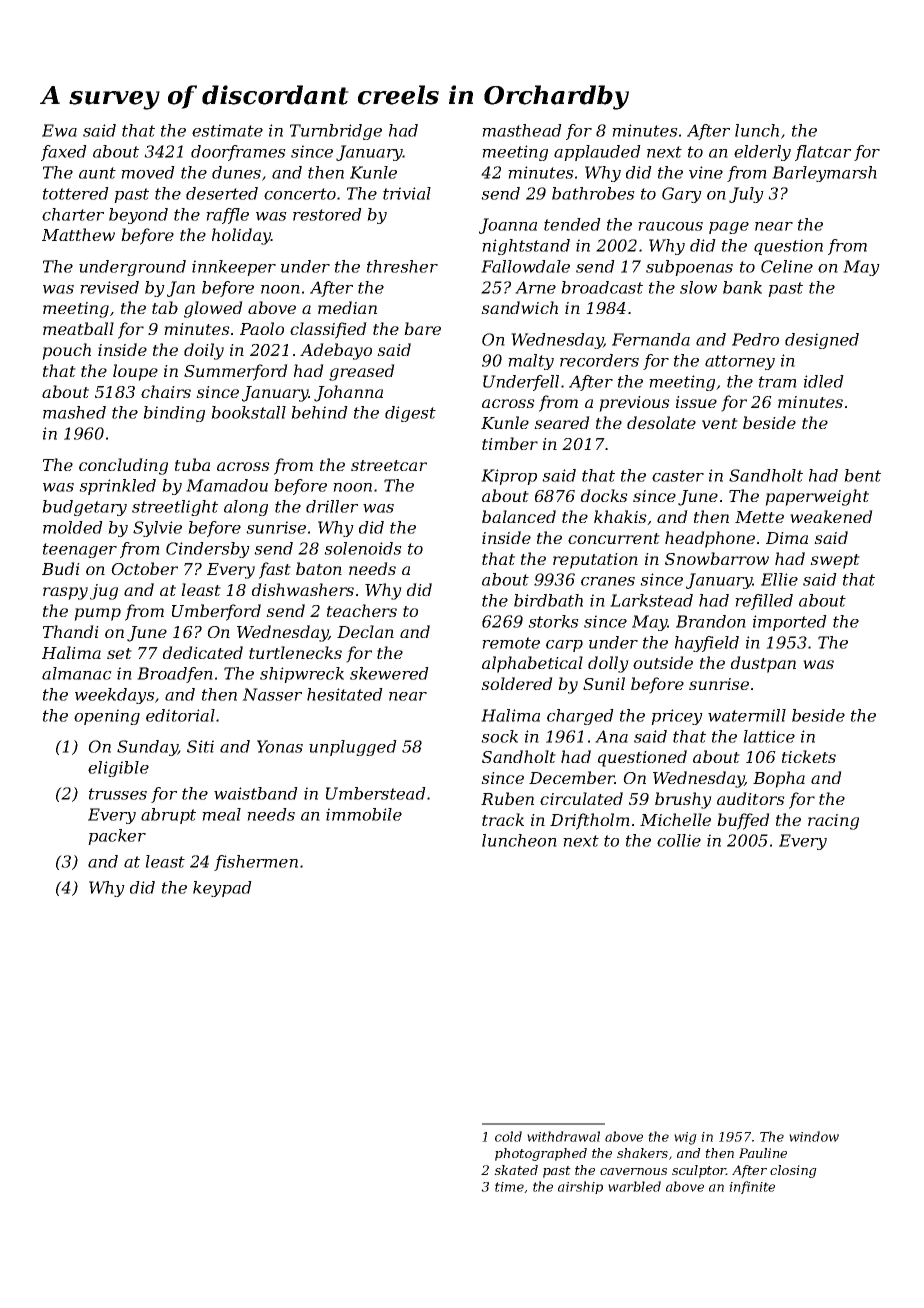  What do you see at coordinates (503, 819) in the page?
I see `track` at bounding box center [503, 819].
